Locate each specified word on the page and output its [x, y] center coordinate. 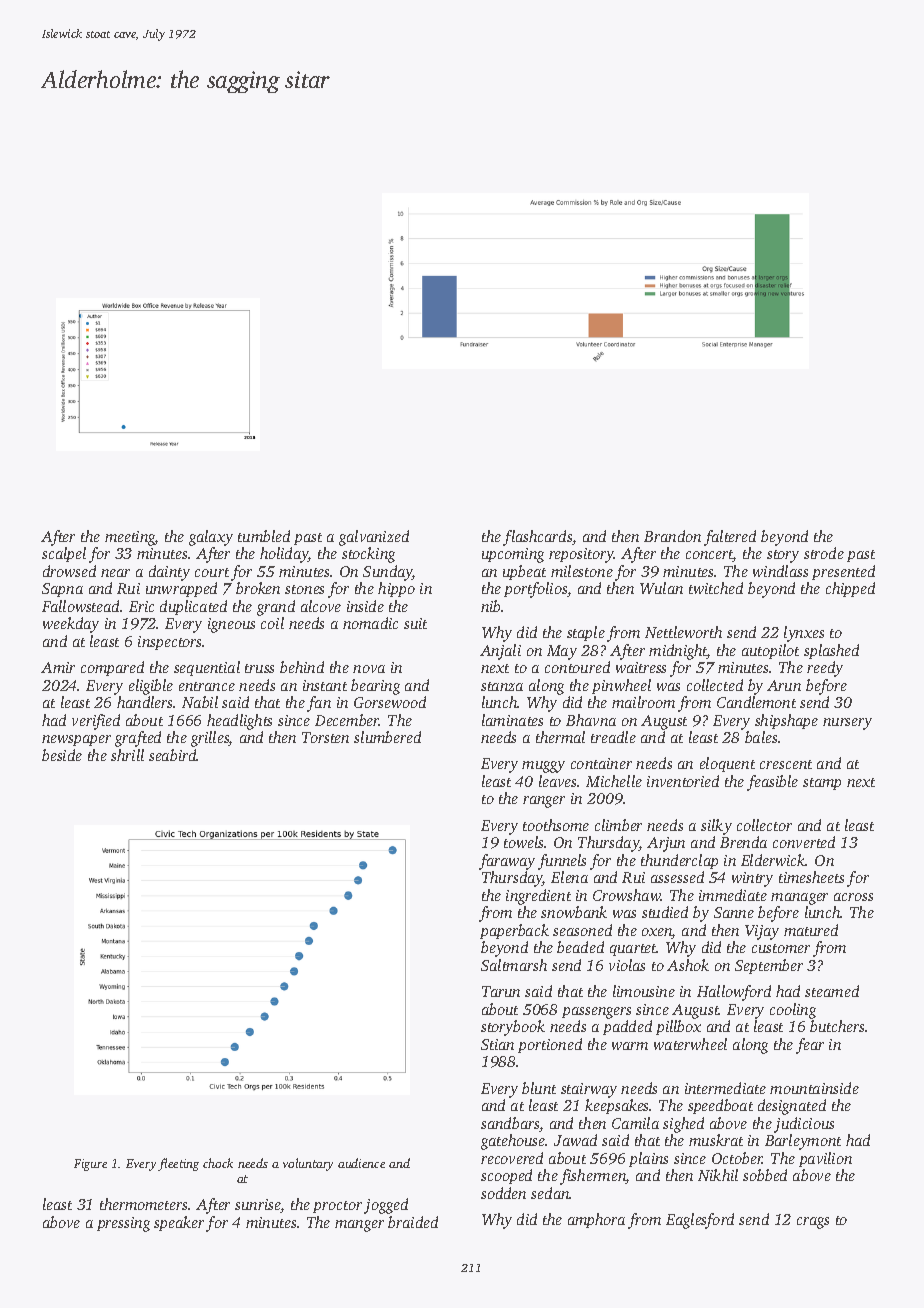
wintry [752, 879]
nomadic [370, 623]
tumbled [264, 536]
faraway [507, 862]
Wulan [661, 588]
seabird [173, 755]
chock [218, 1163]
